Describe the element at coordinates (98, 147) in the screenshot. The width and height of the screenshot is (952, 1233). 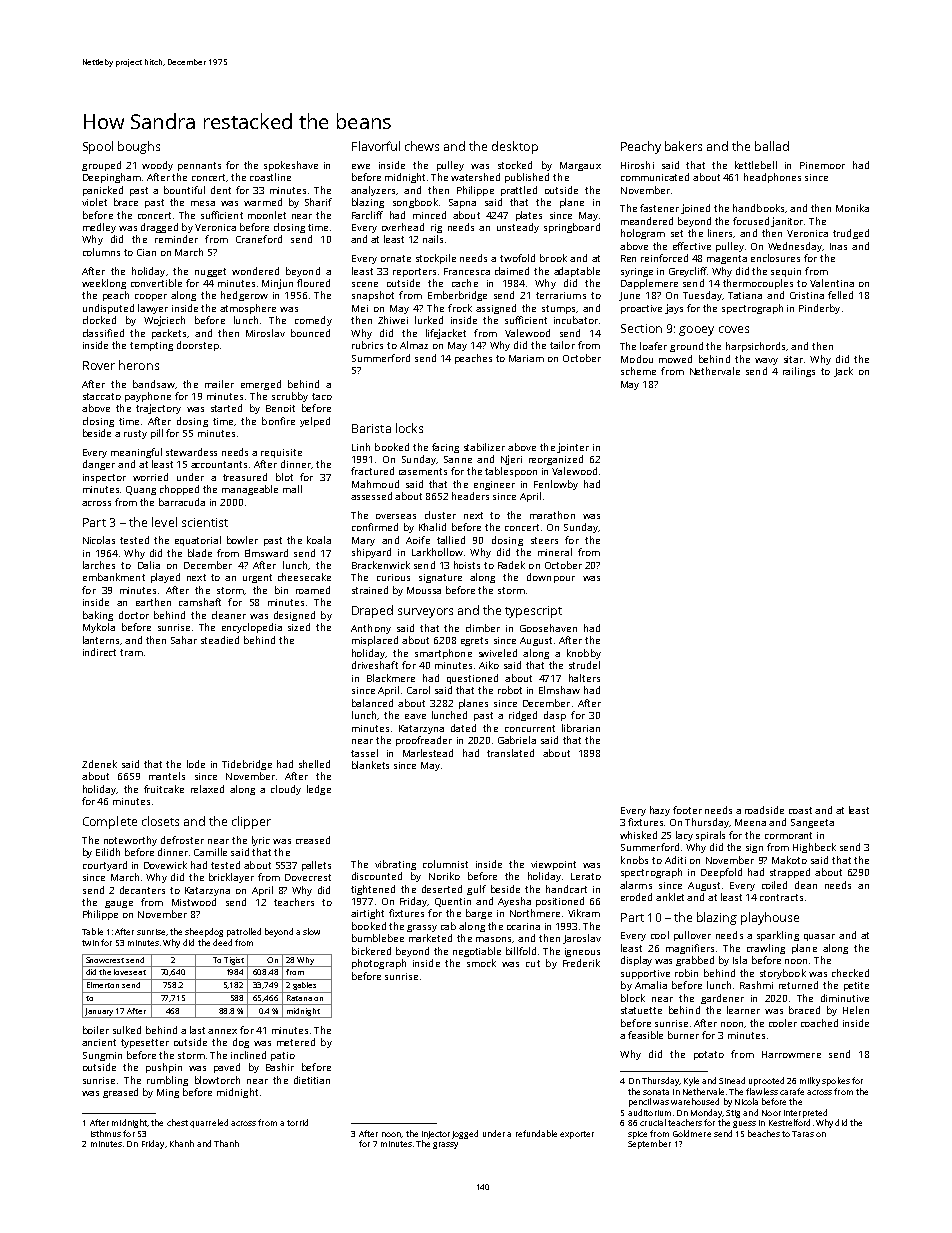
I see `Spool` at that location.
